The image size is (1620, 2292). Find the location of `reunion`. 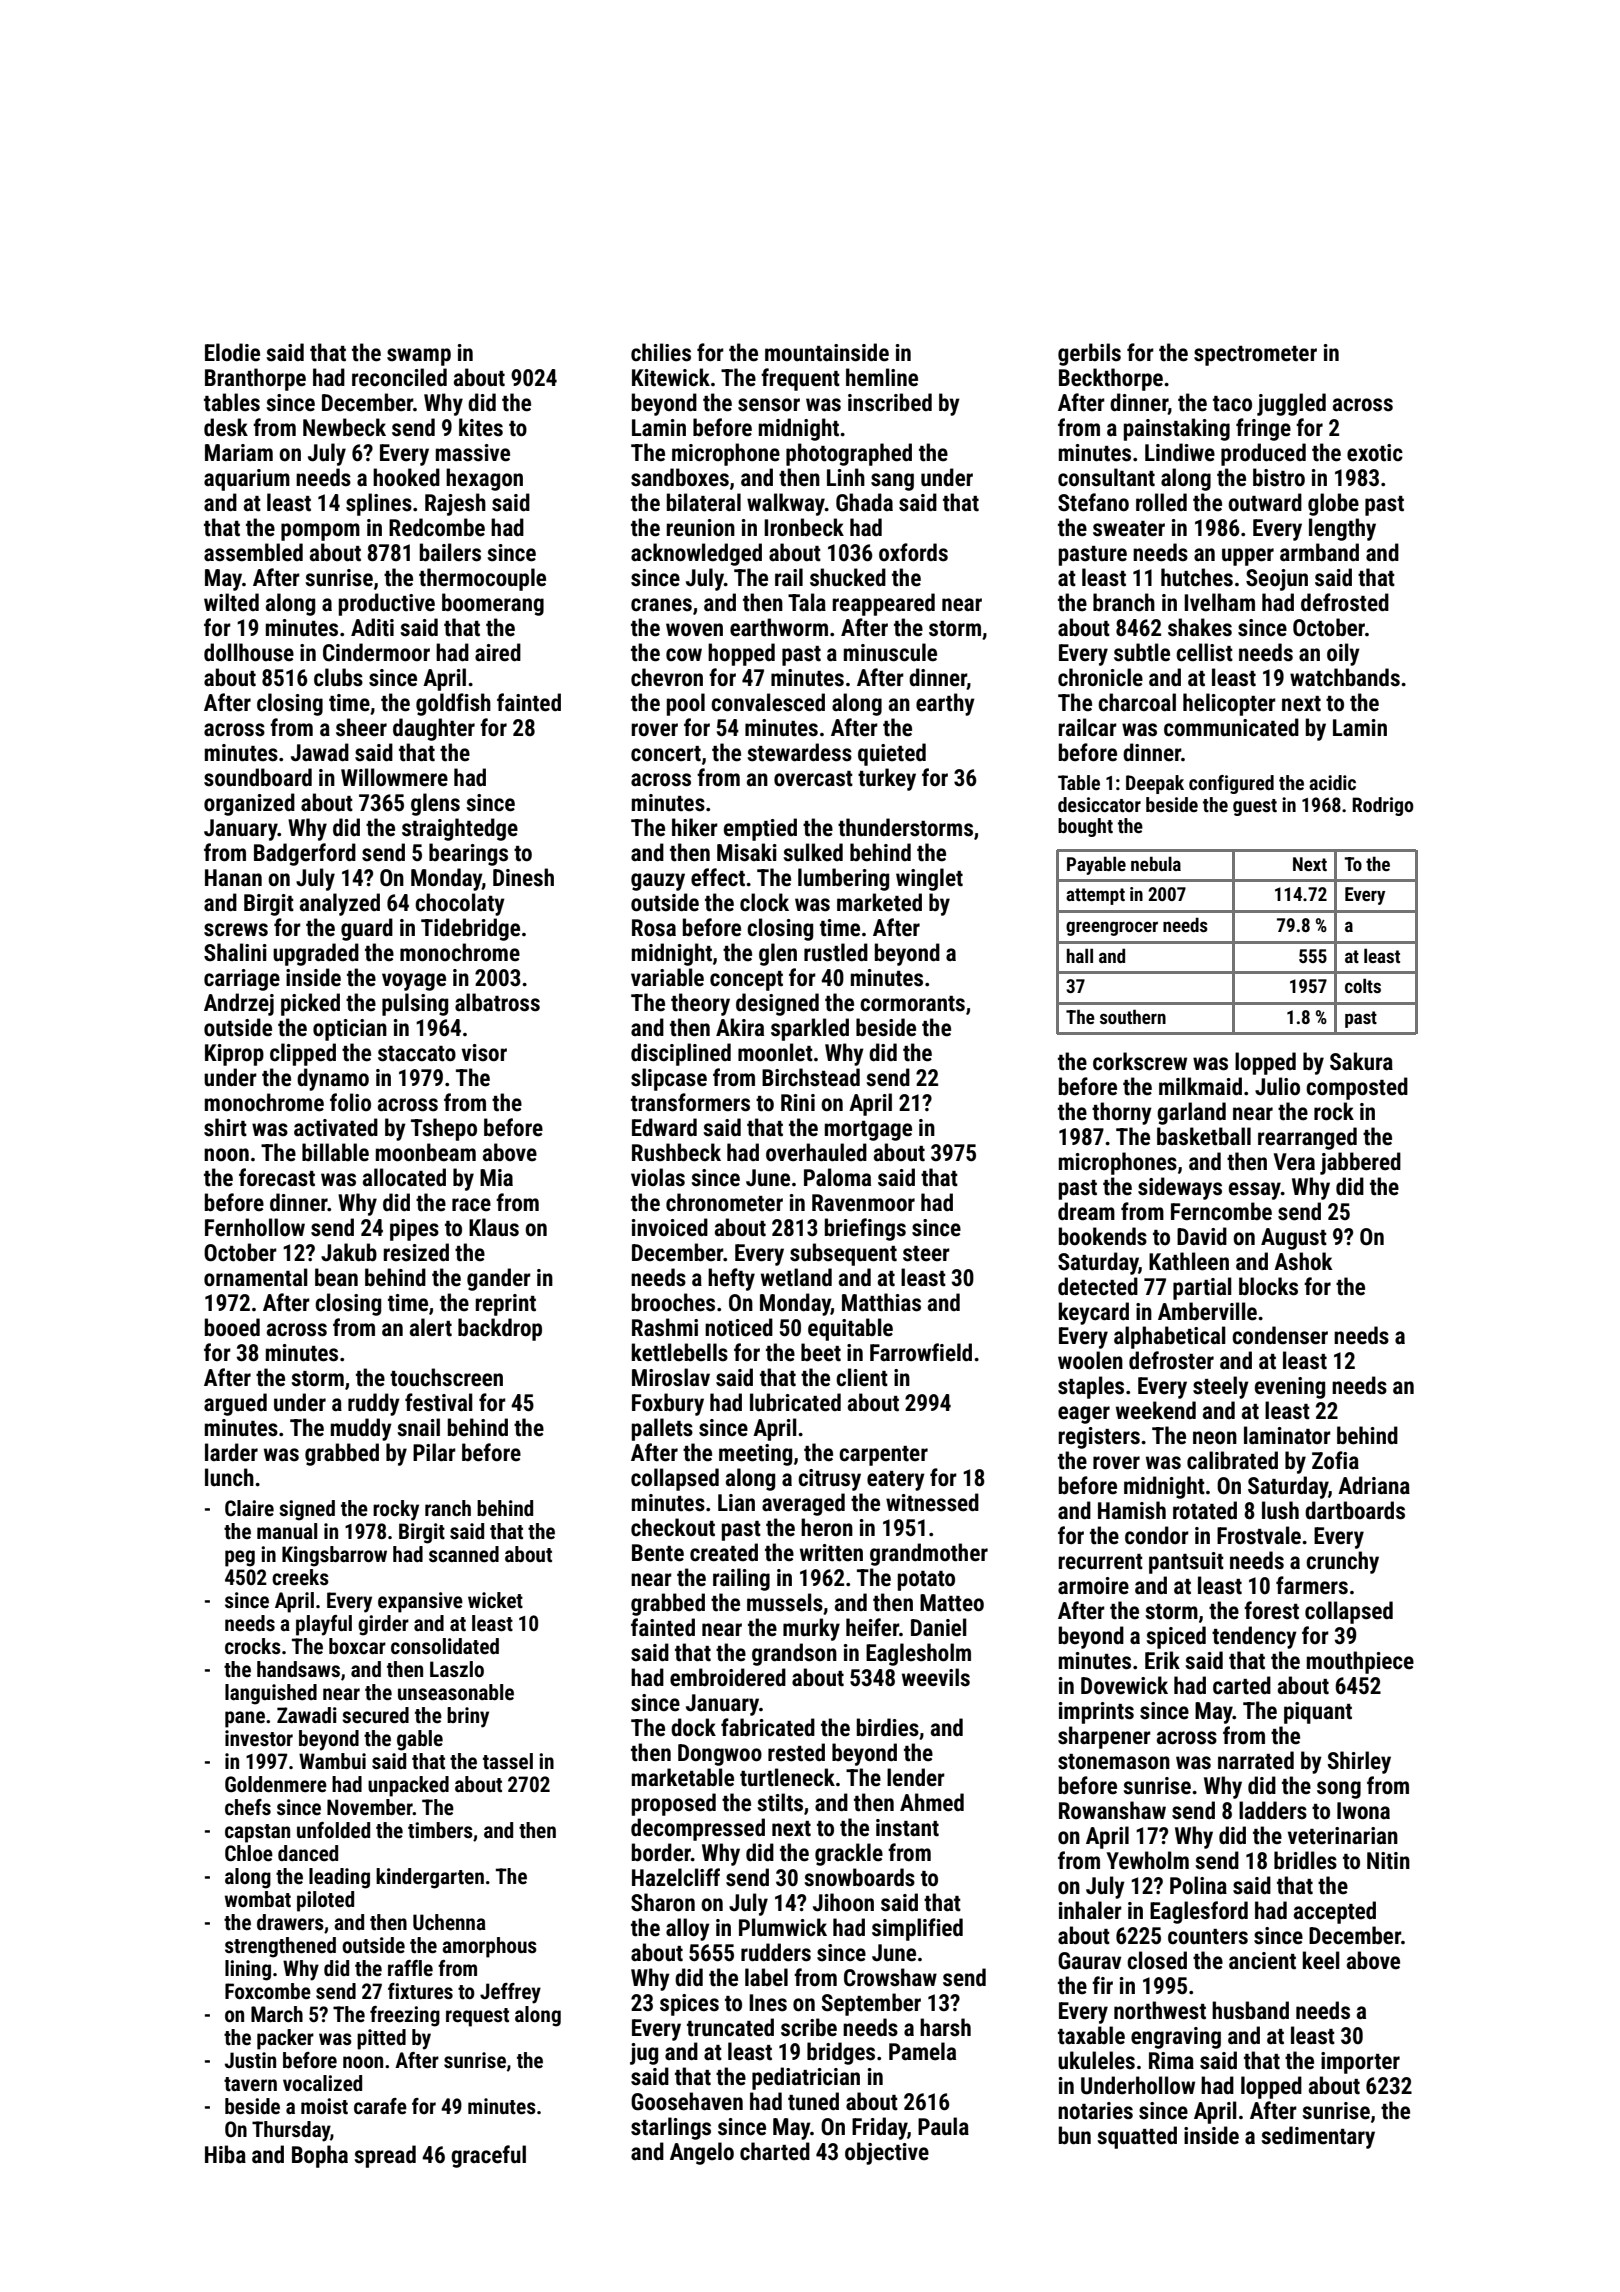

reunion is located at coordinates (700, 528).
